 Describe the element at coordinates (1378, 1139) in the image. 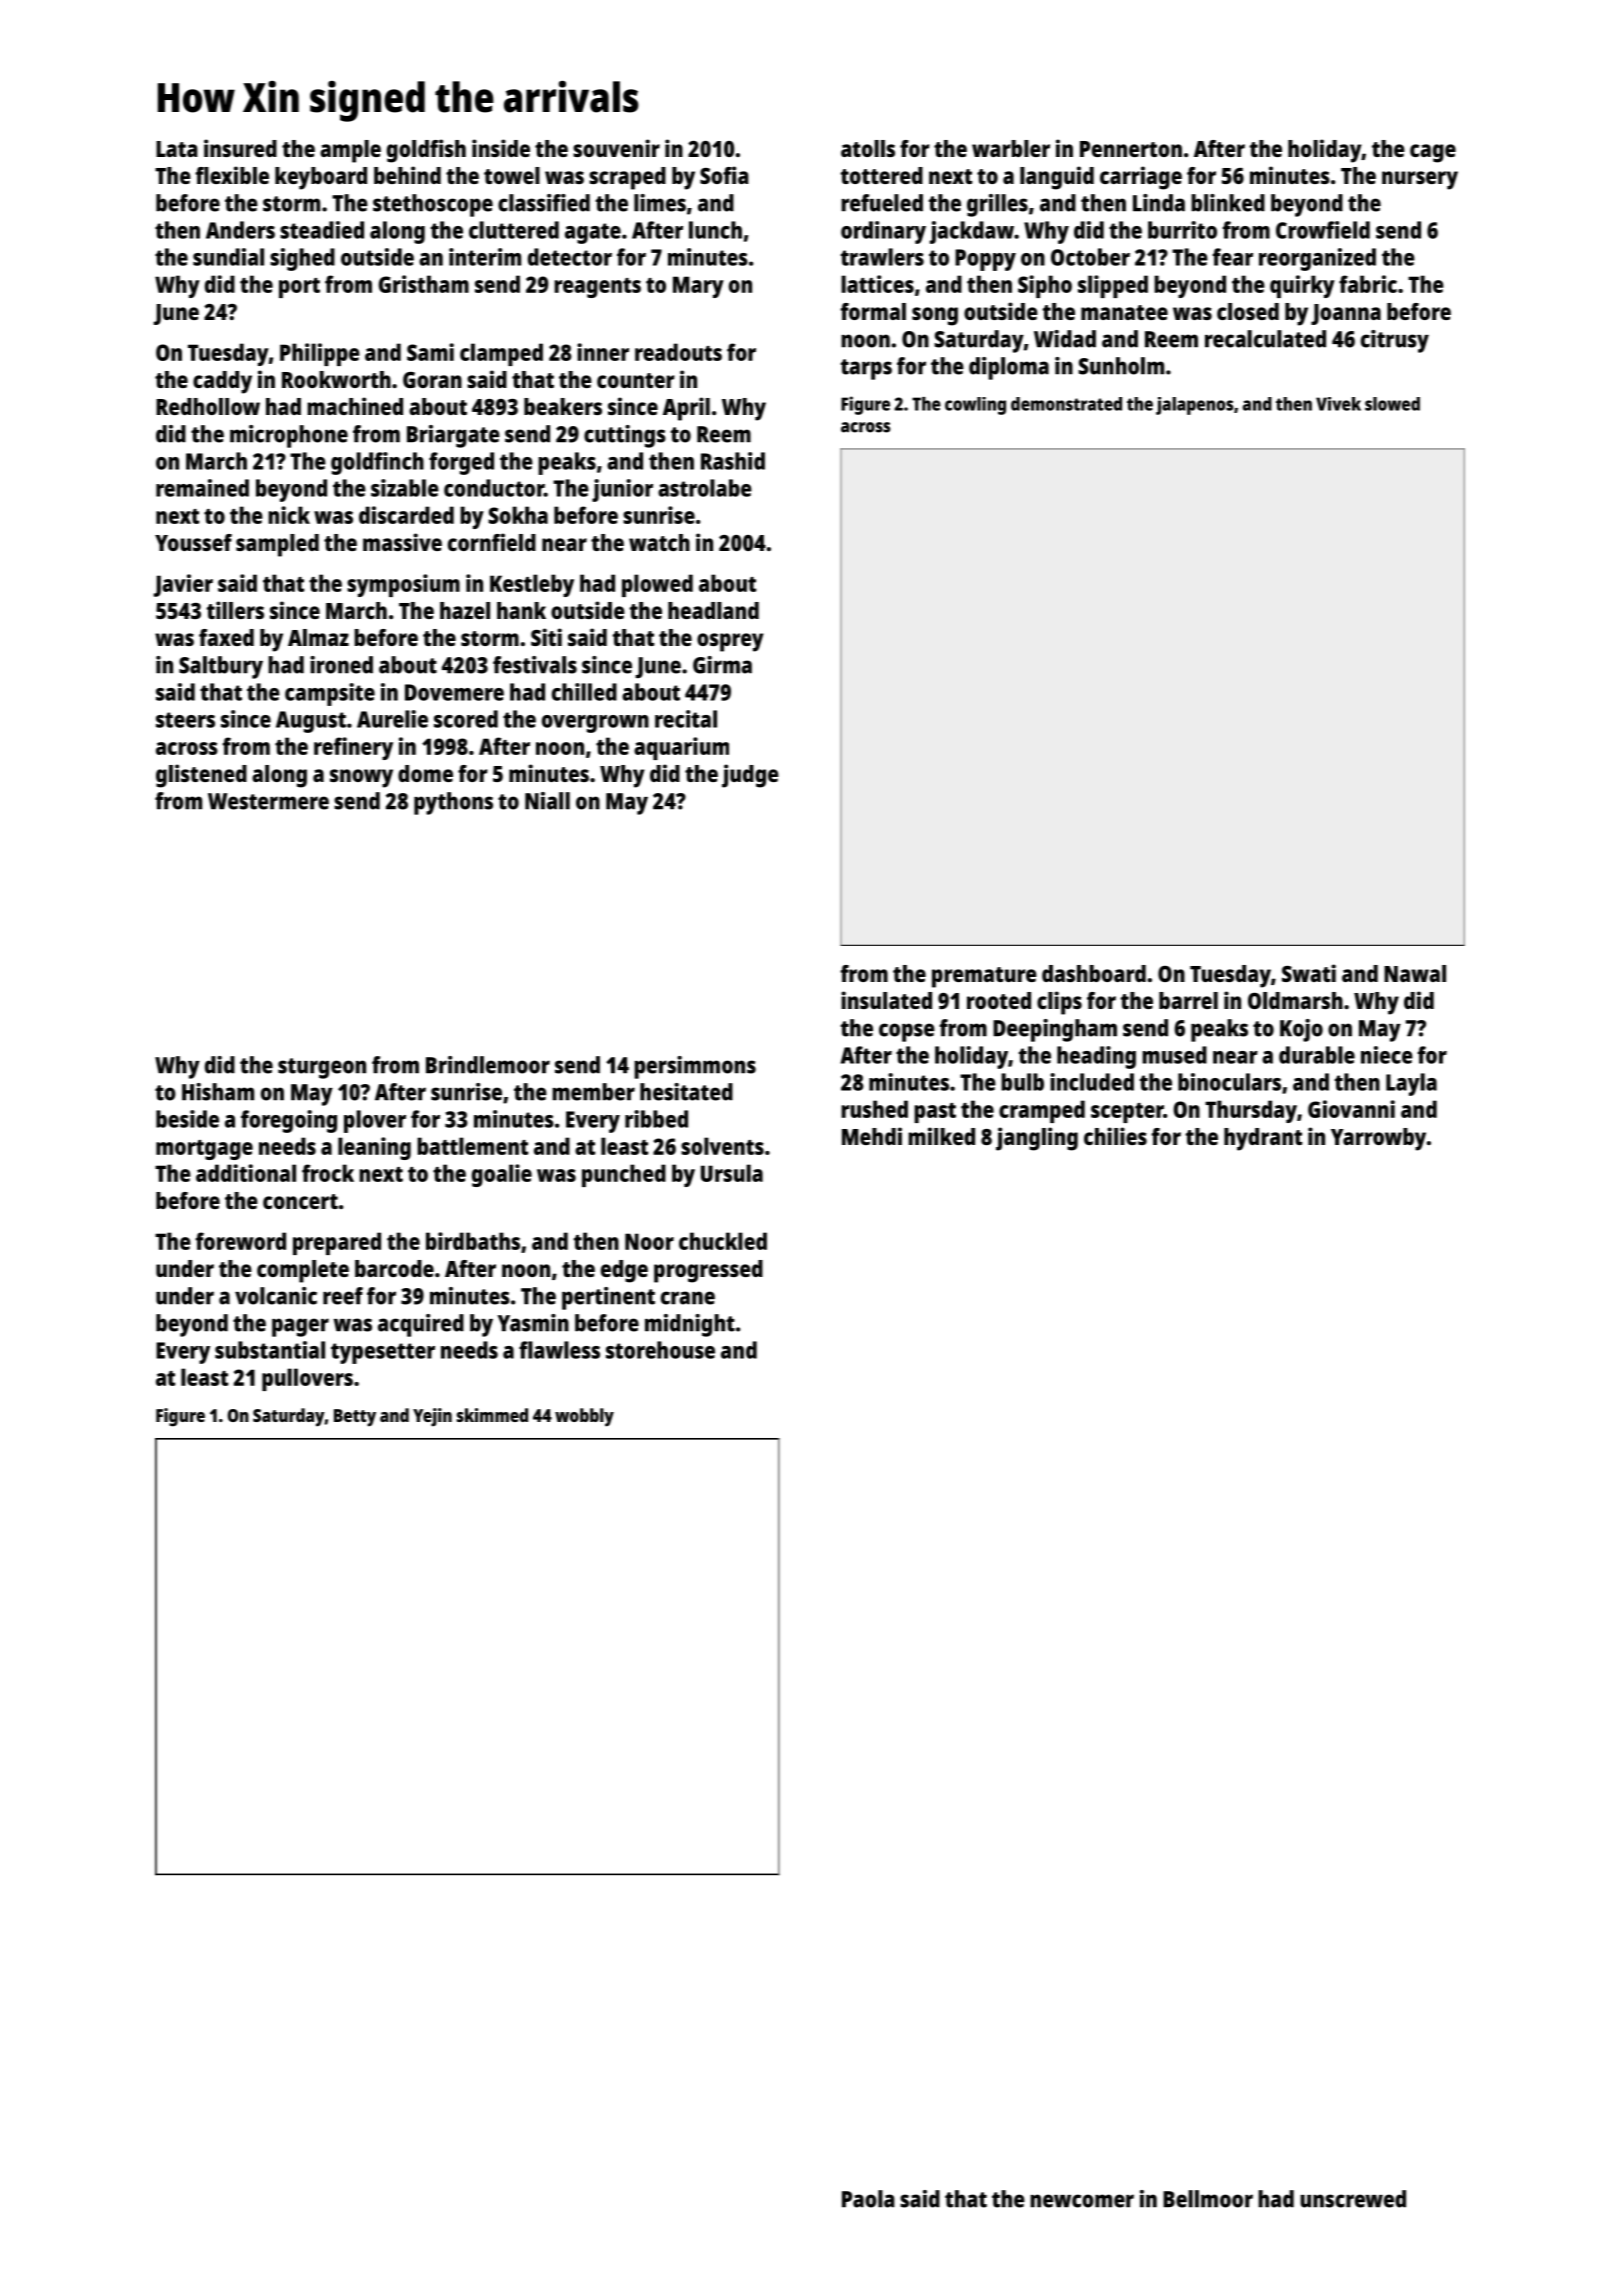

I see `Yarrowby` at that location.
